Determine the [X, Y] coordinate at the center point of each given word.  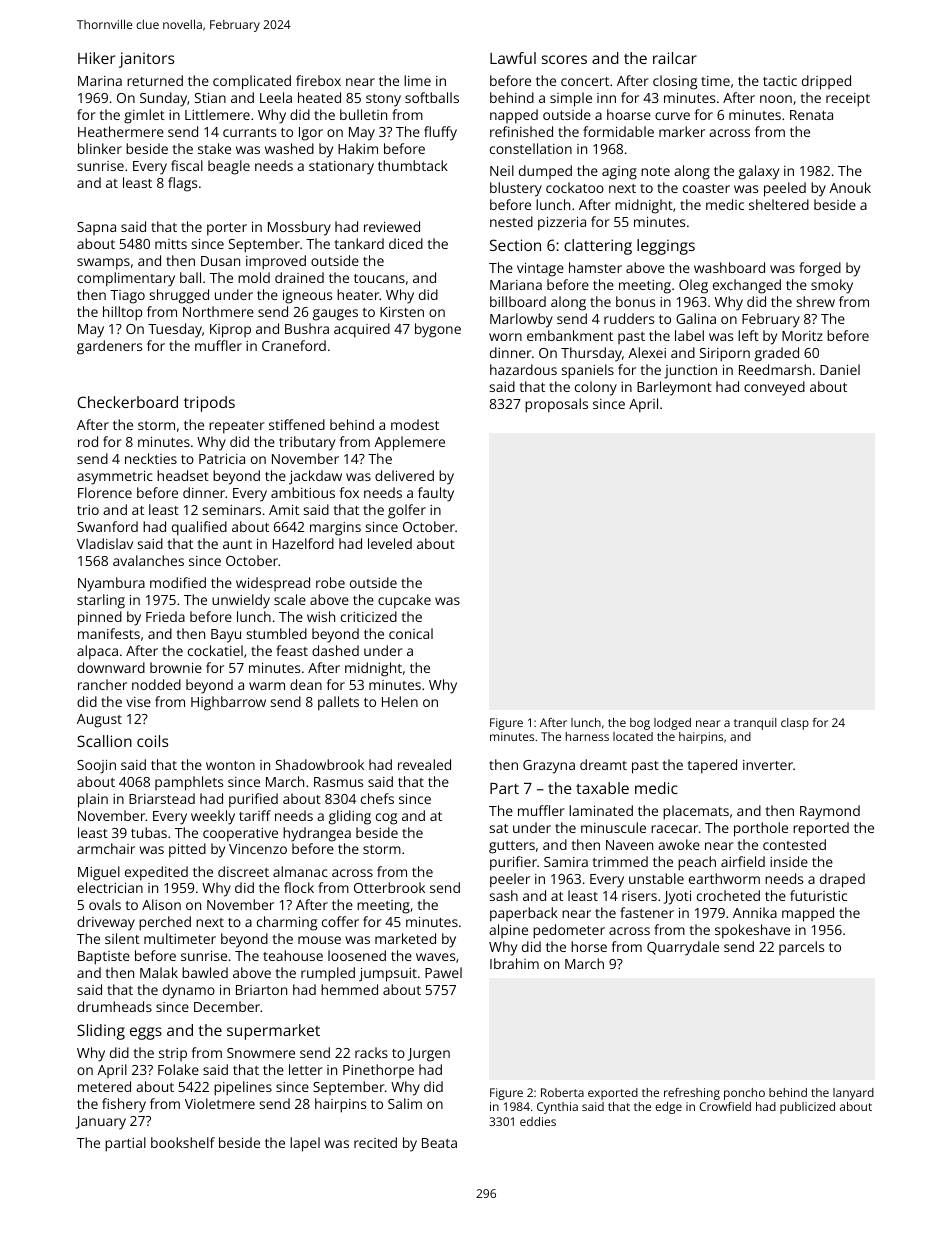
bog [640, 724]
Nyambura [111, 584]
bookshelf [183, 1142]
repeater [237, 427]
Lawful [513, 58]
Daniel [840, 369]
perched [165, 923]
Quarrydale [683, 948]
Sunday [163, 99]
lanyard [853, 1094]
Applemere [409, 443]
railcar [675, 58]
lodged [672, 724]
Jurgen [429, 1055]
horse [589, 946]
